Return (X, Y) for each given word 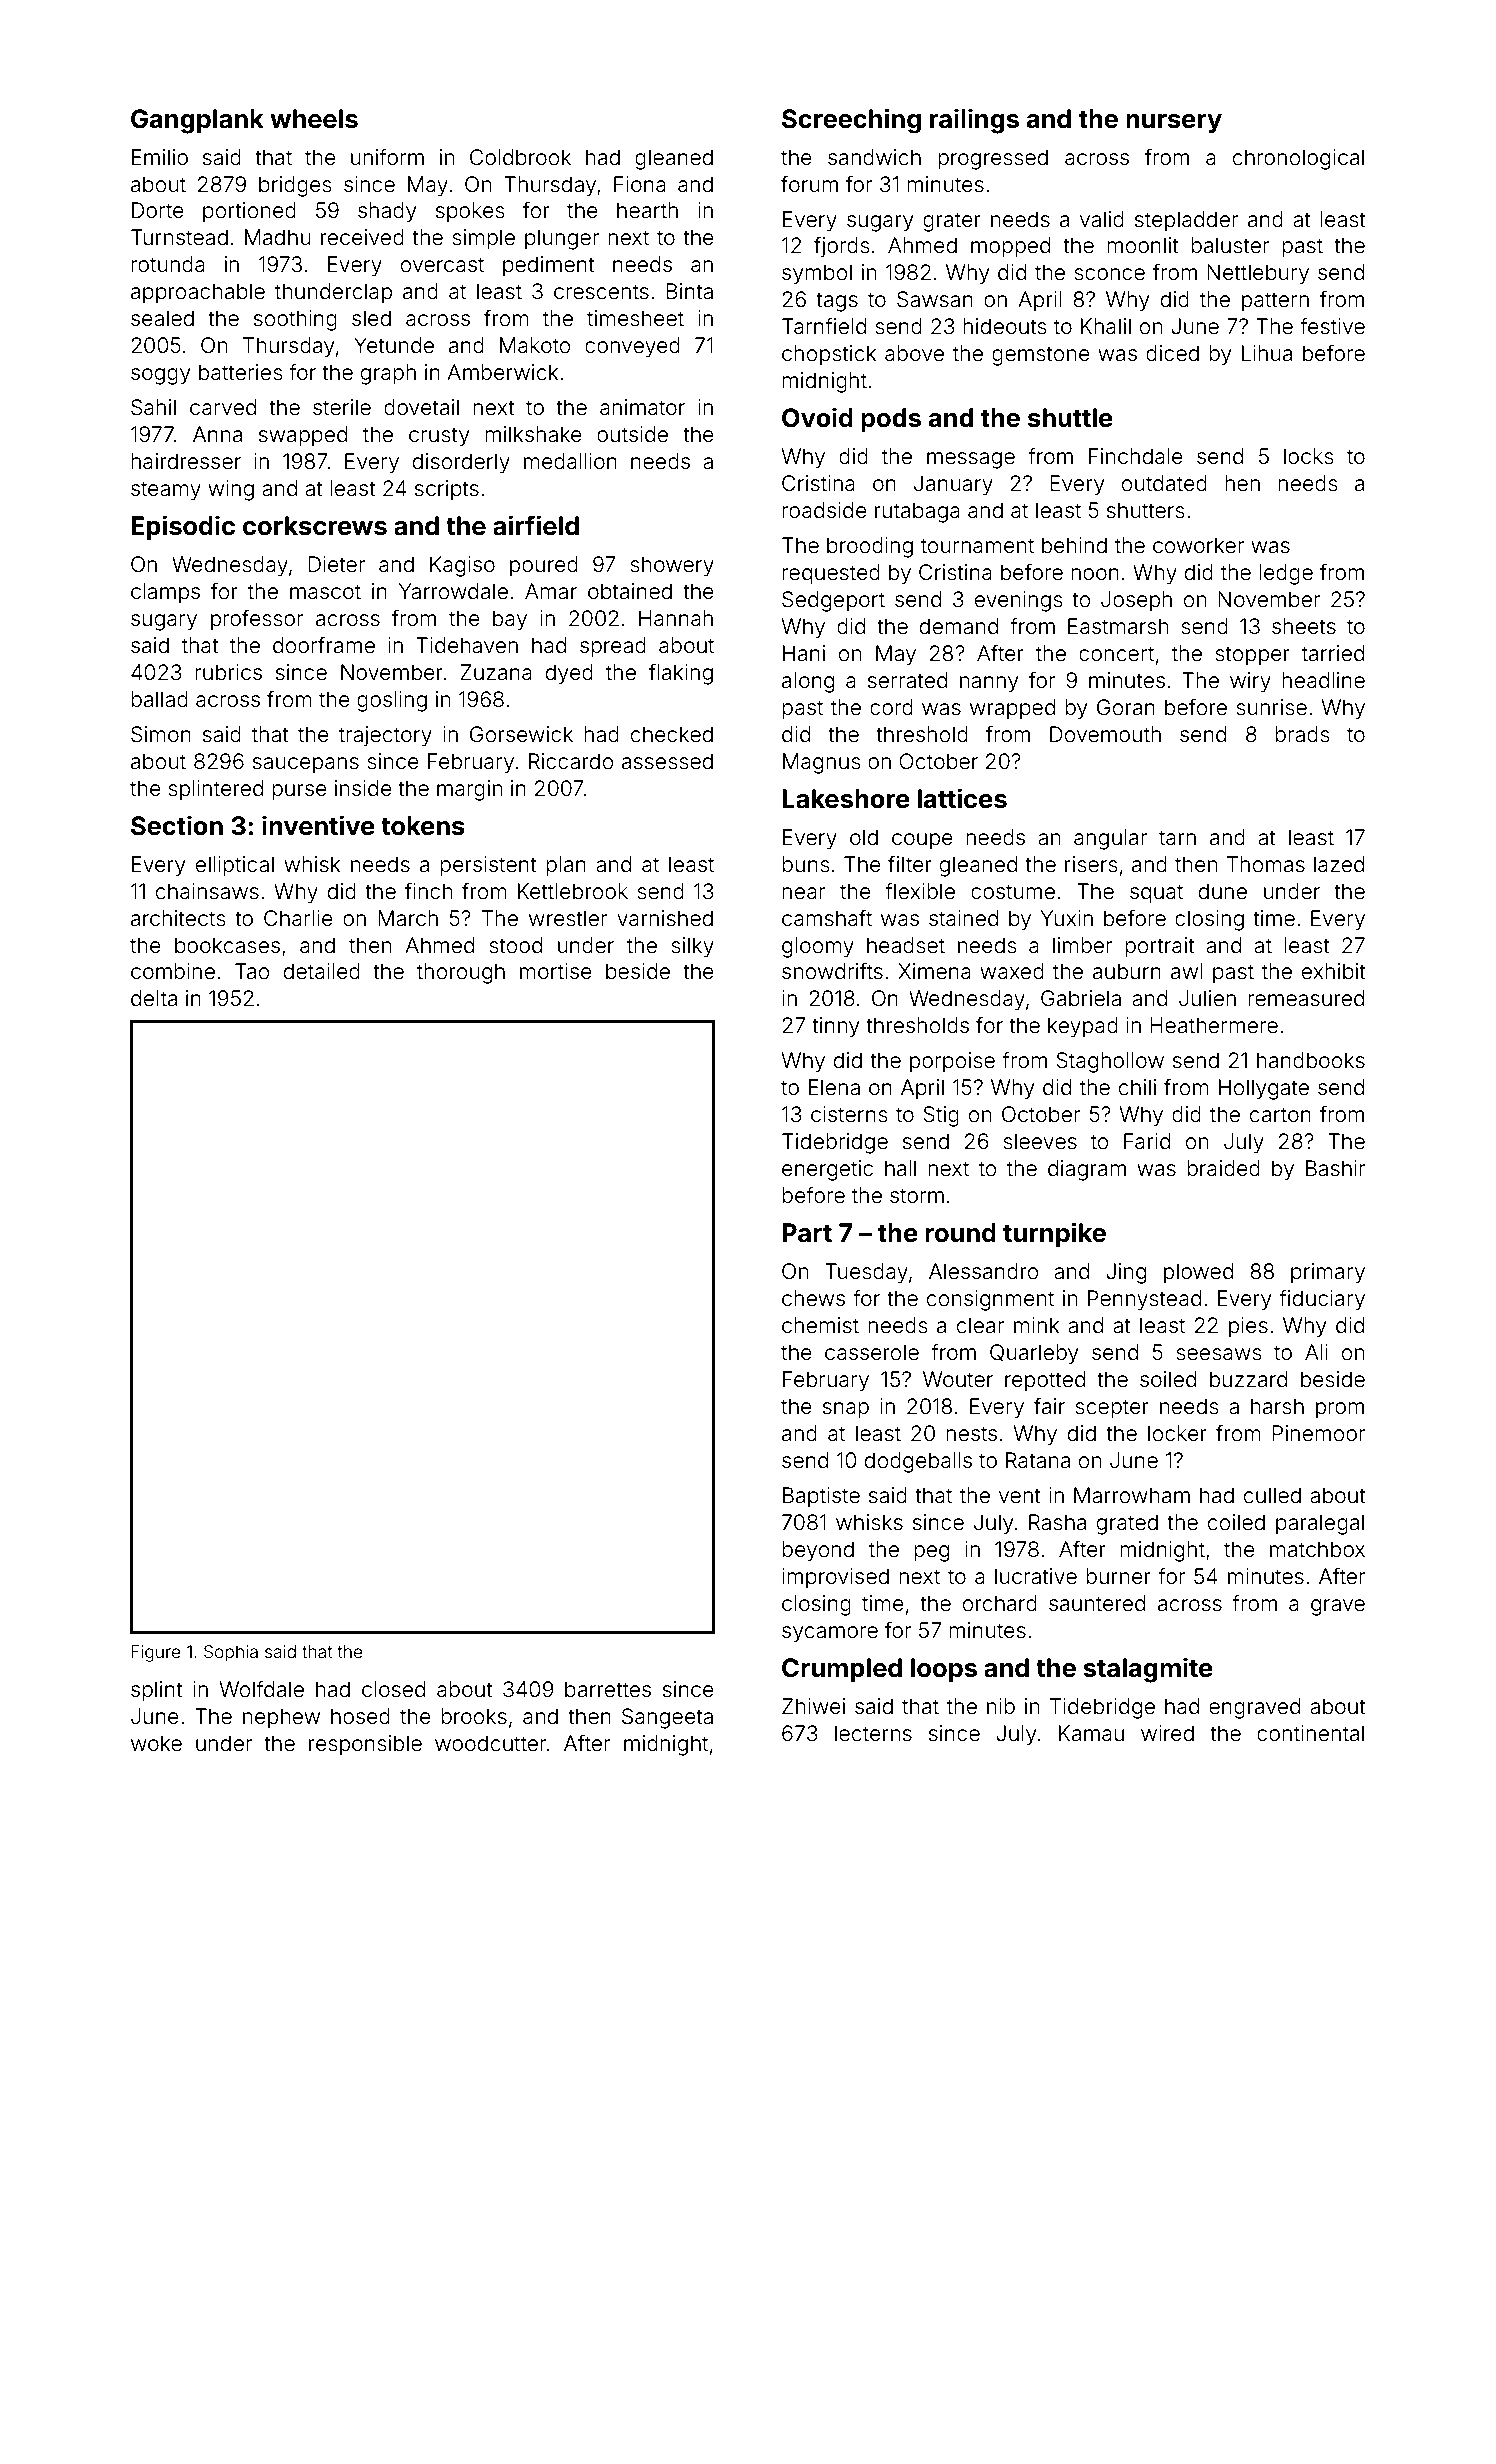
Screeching (851, 121)
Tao (252, 971)
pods (891, 420)
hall (900, 1168)
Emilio (160, 157)
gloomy (818, 947)
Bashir (1335, 1168)
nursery (1174, 124)
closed (393, 1689)
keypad (1083, 1027)
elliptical (235, 866)
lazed (1339, 864)
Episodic (183, 527)
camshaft (827, 918)
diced (1172, 353)
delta (154, 998)
